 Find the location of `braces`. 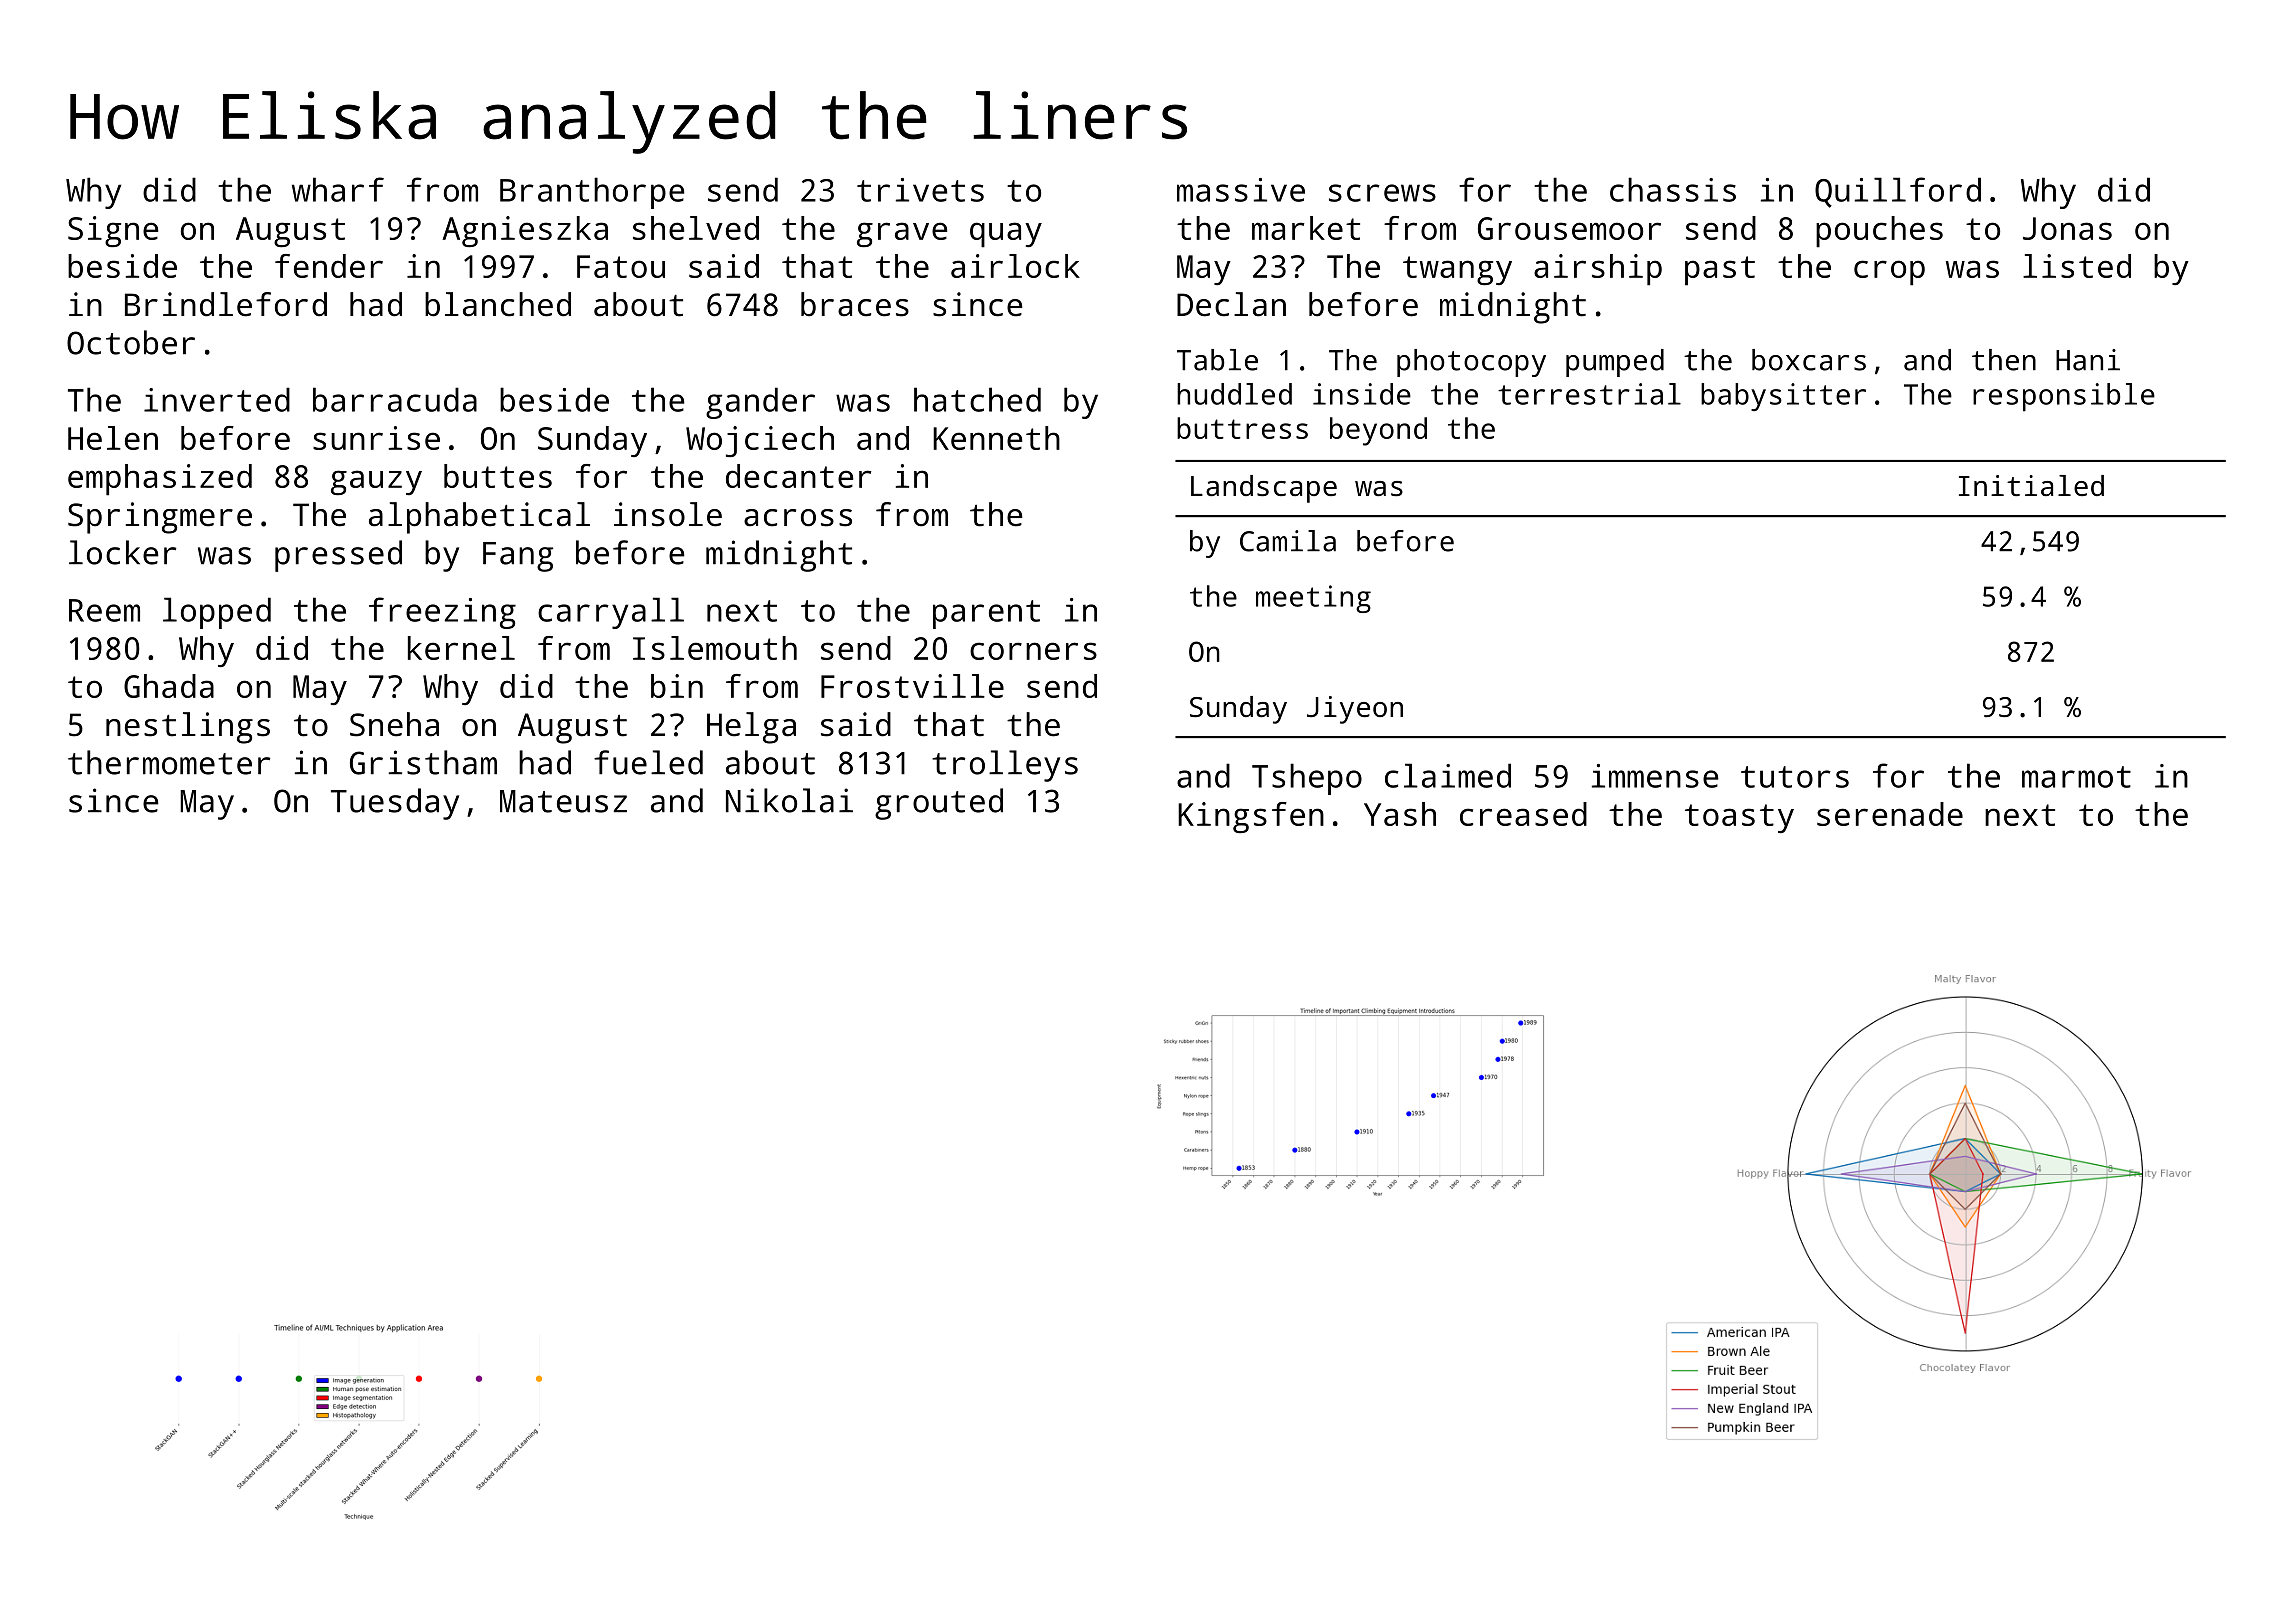

braces is located at coordinates (855, 304).
